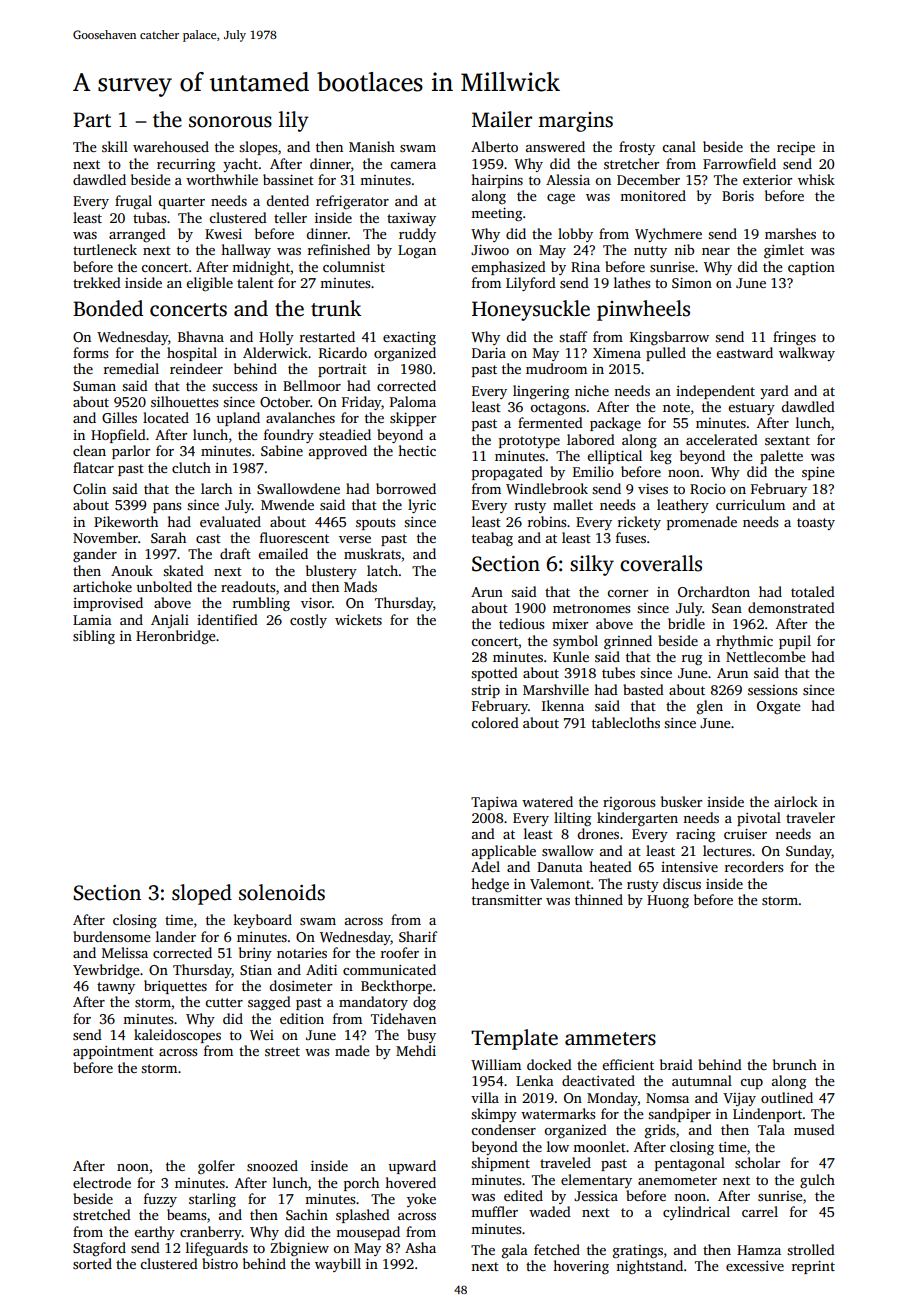  Describe the element at coordinates (575, 122) in the screenshot. I see `margins` at that location.
